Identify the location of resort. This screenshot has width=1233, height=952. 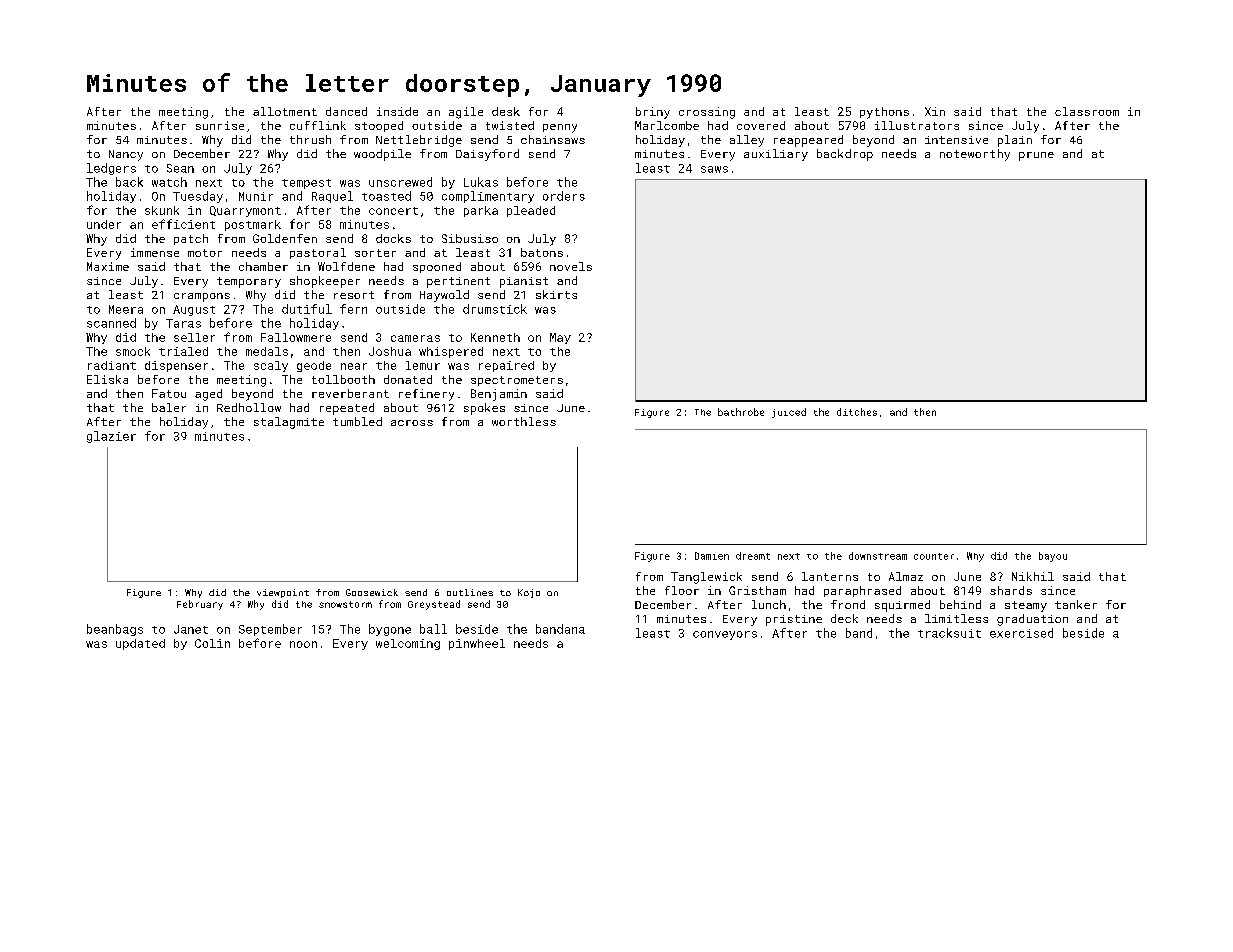
(354, 295).
